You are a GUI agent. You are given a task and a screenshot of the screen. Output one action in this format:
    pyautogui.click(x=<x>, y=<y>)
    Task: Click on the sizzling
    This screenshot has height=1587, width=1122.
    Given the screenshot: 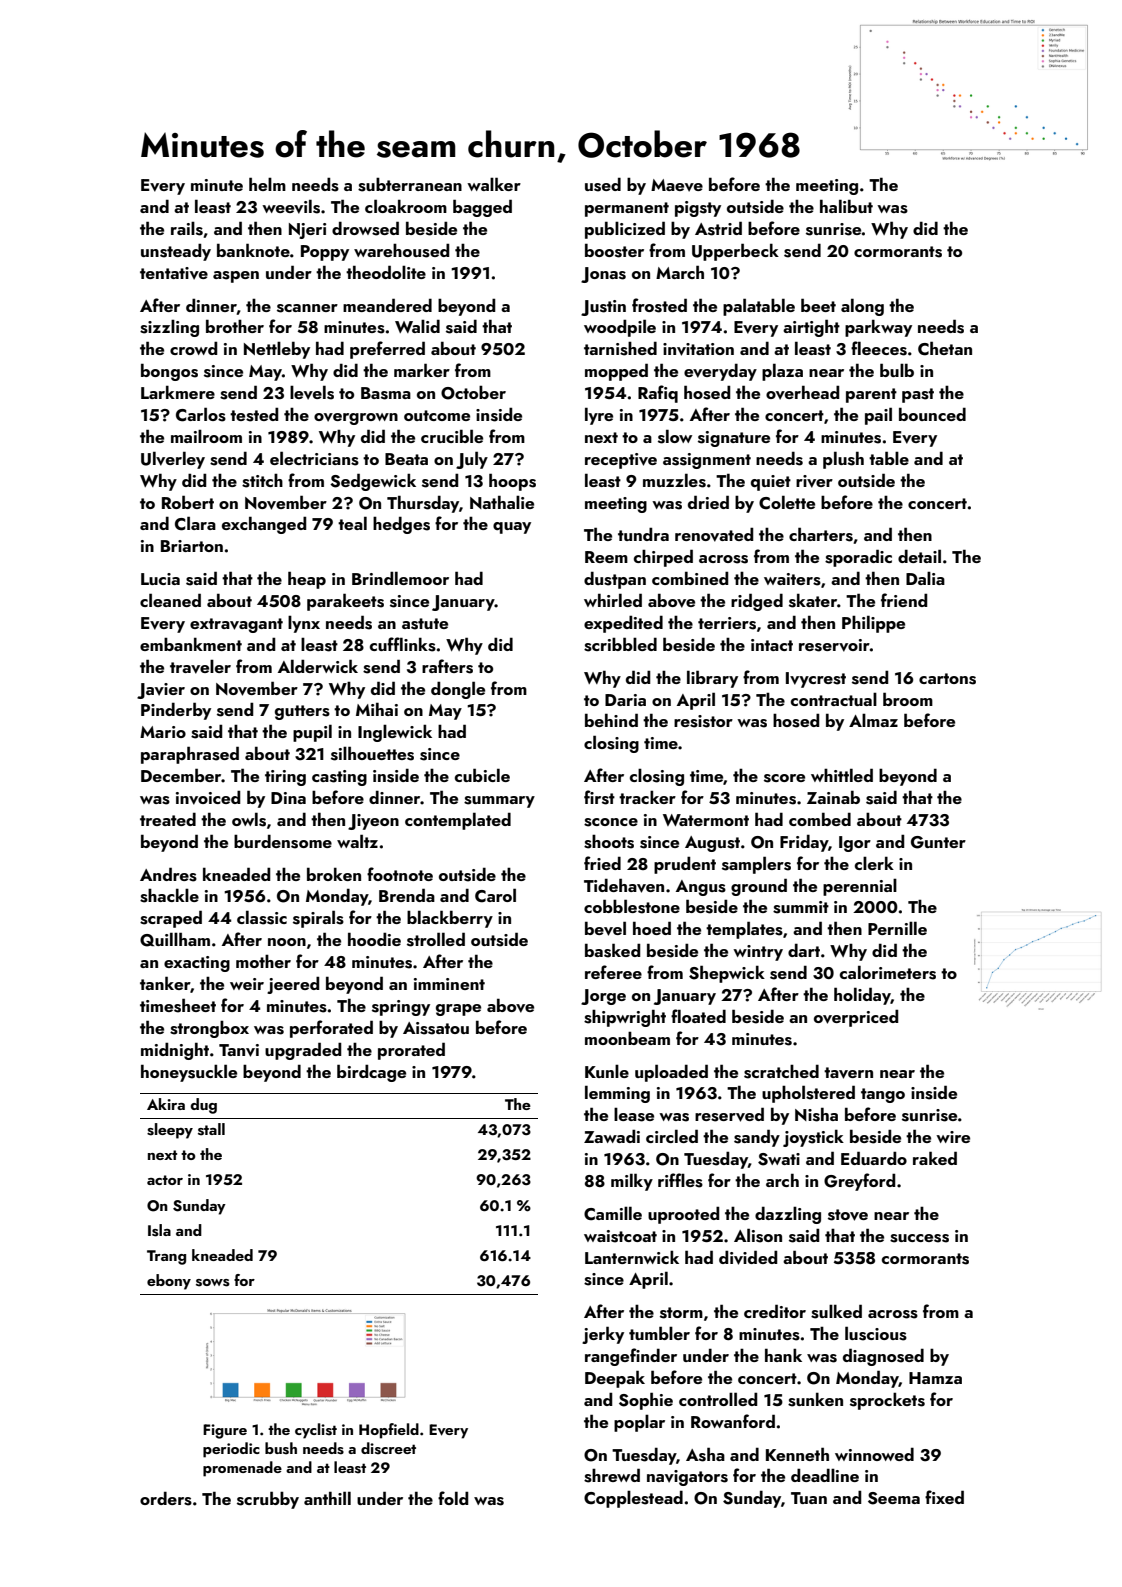 What is the action you would take?
    pyautogui.click(x=169, y=328)
